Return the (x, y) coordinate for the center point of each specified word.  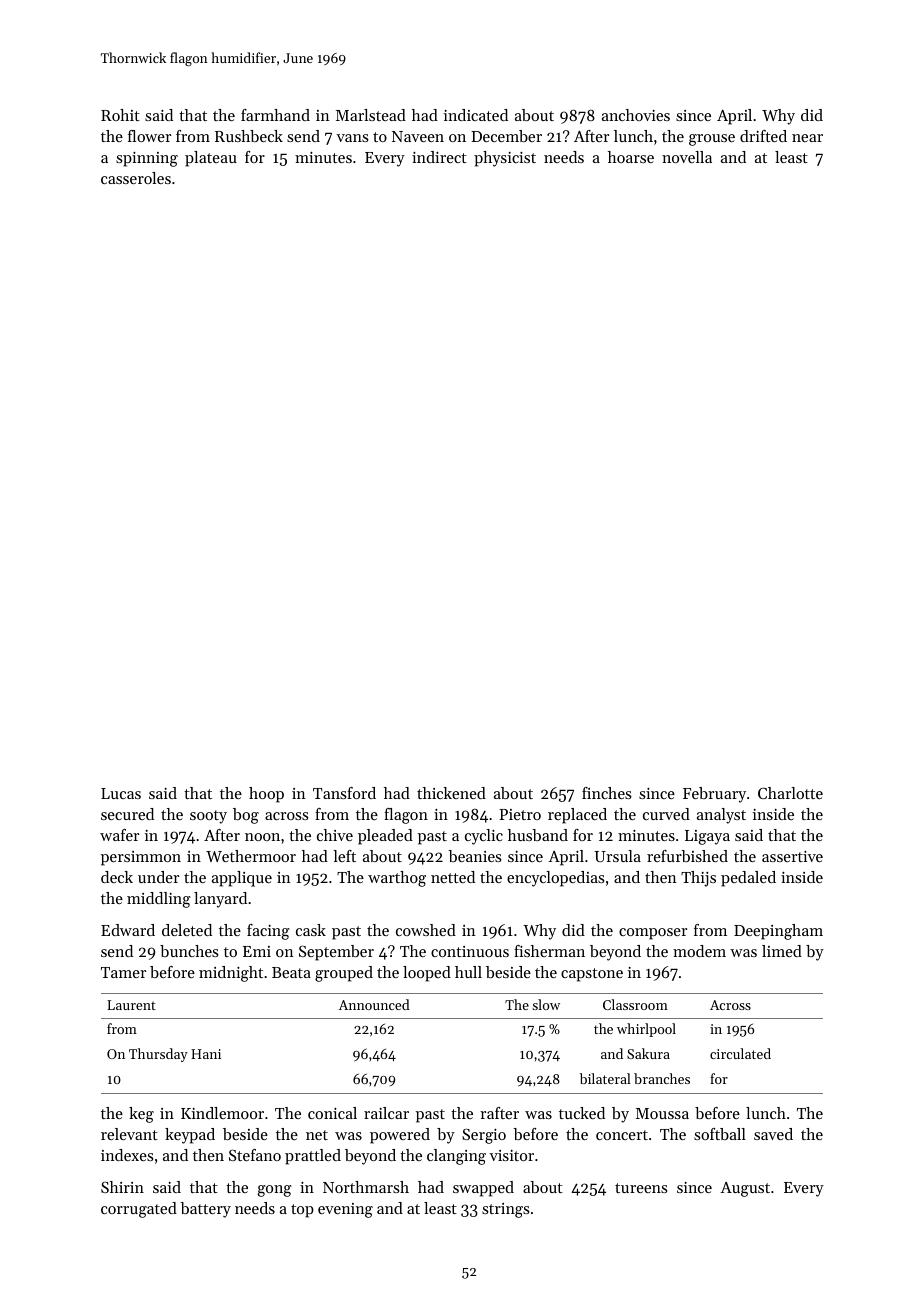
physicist (505, 159)
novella (687, 157)
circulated (740, 1053)
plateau (211, 159)
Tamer (123, 972)
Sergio (484, 1136)
